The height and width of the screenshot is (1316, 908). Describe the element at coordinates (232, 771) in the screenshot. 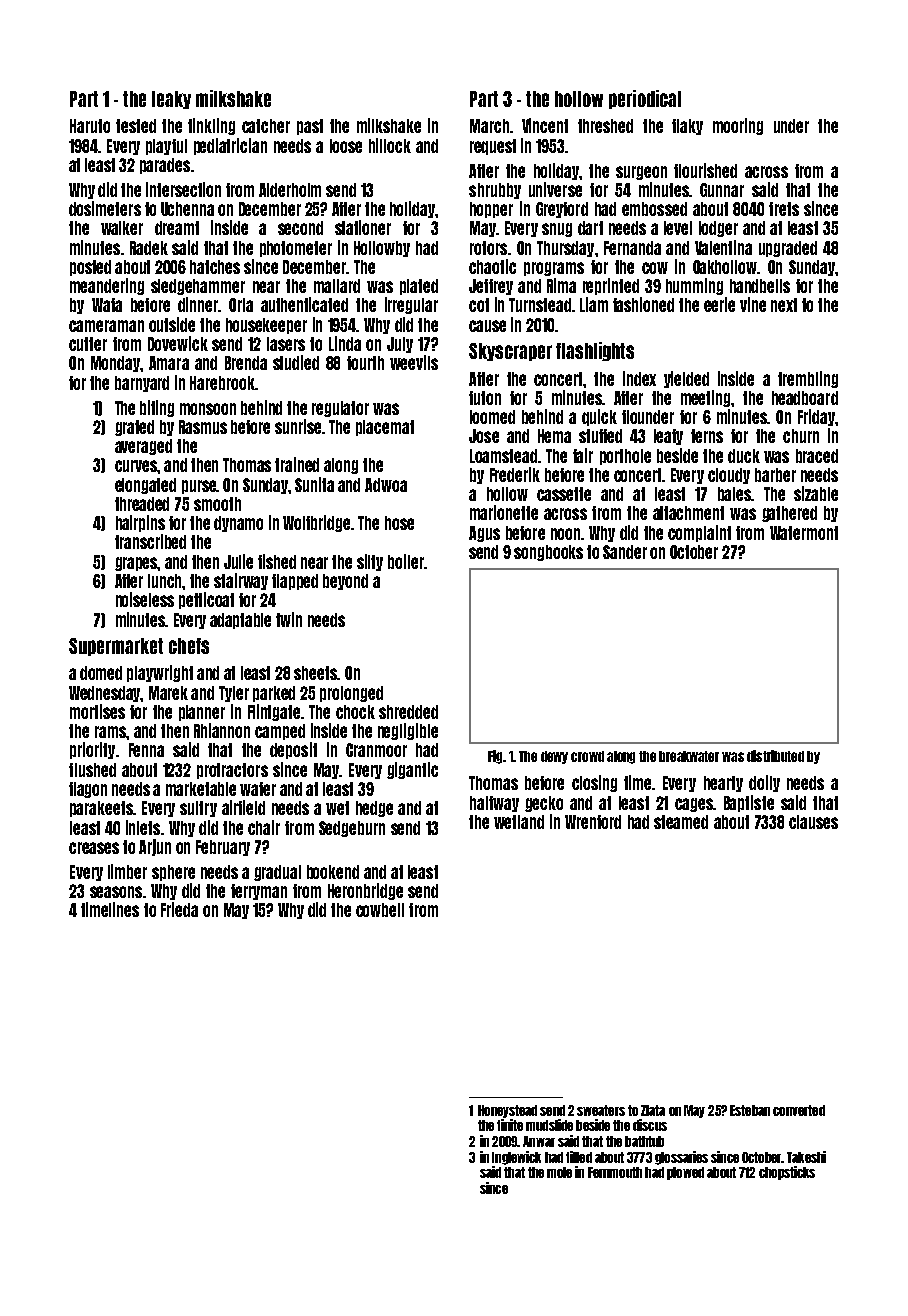

I see `protractors` at that location.
